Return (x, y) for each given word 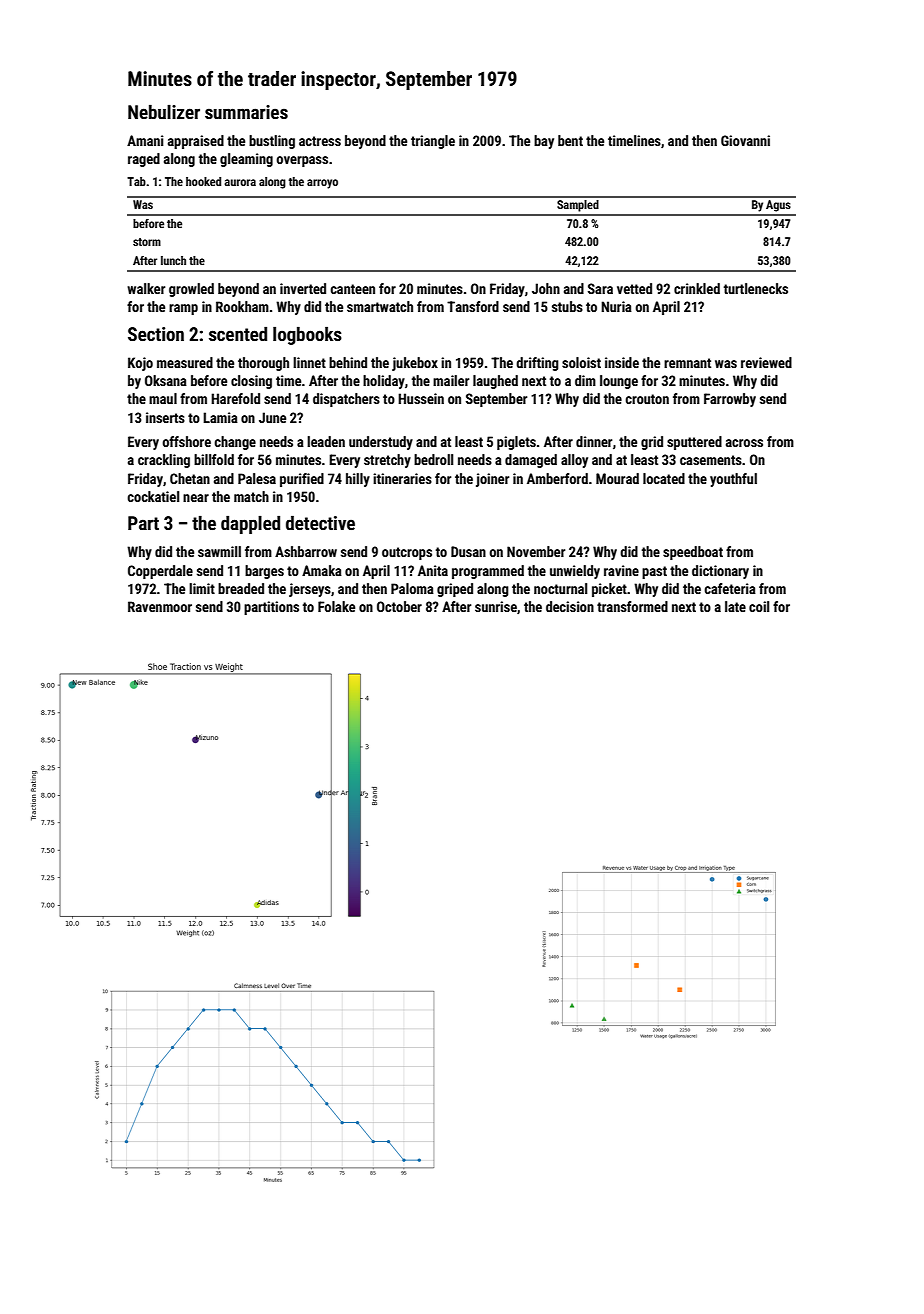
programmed (488, 572)
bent (570, 140)
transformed (632, 606)
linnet (309, 362)
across (744, 443)
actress (320, 141)
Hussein (421, 398)
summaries (246, 112)
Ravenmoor (160, 606)
